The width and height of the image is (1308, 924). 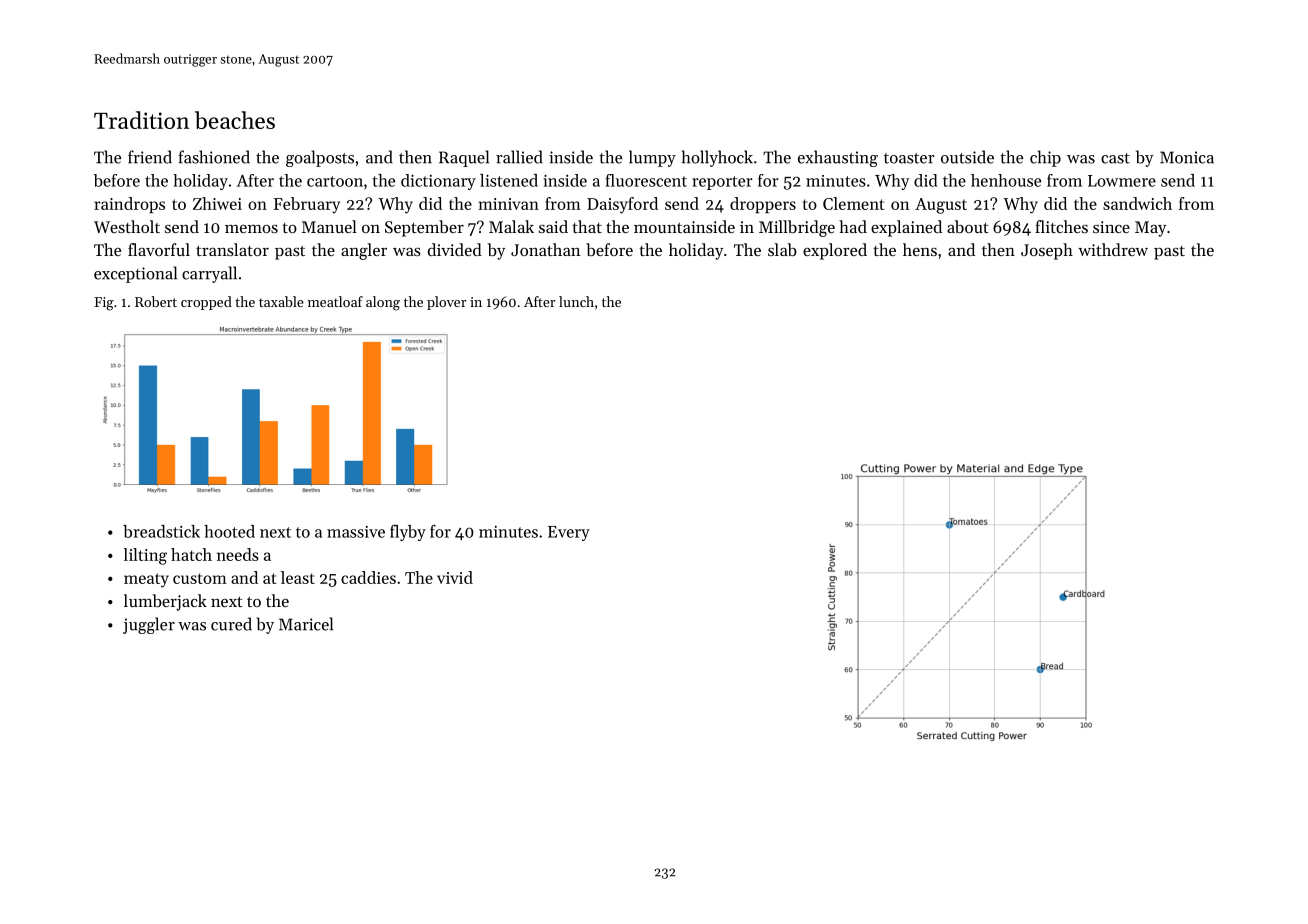 What do you see at coordinates (383, 303) in the image?
I see `along` at bounding box center [383, 303].
